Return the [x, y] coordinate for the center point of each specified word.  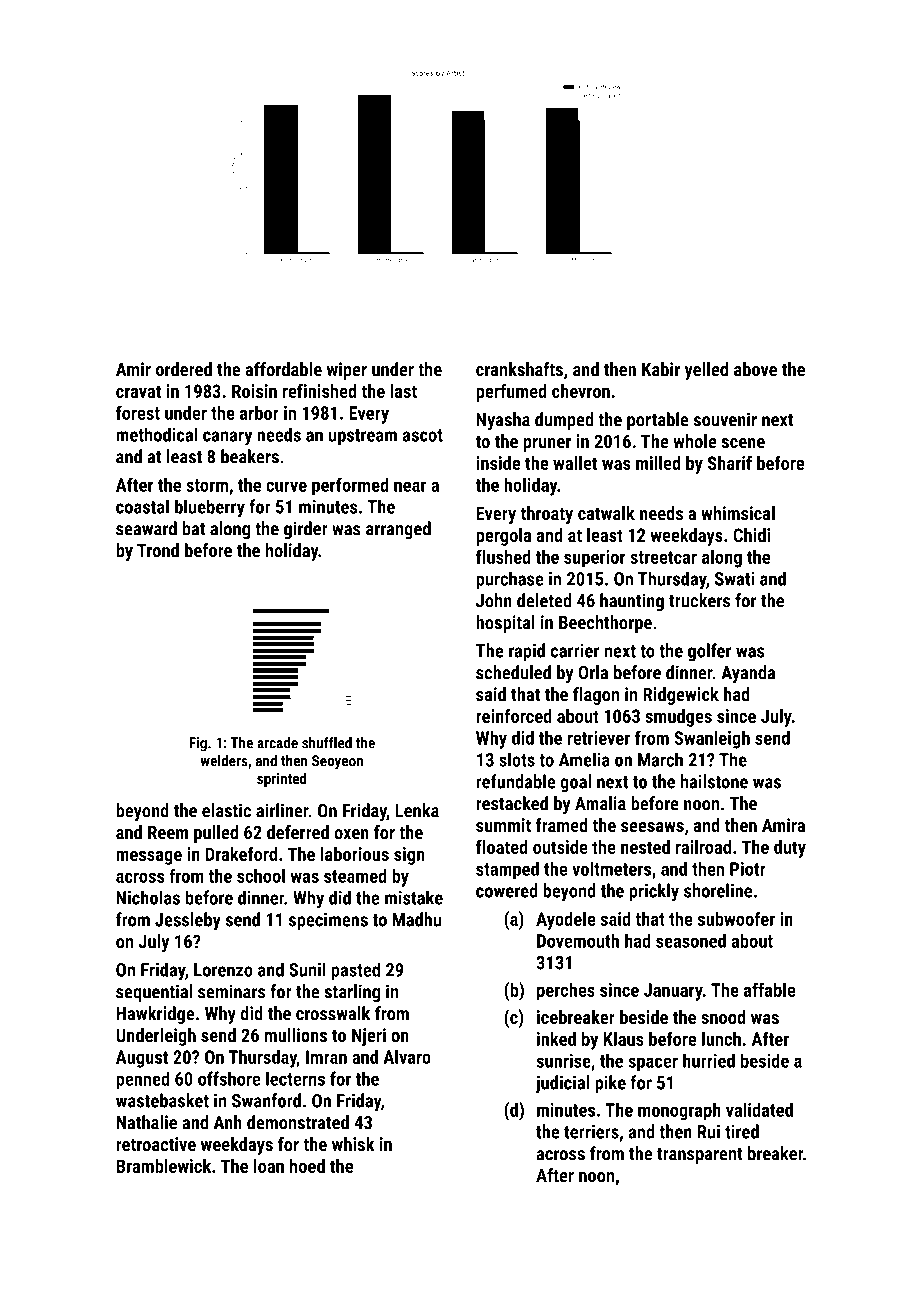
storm [207, 485]
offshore [229, 1078]
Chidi [751, 535]
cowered [507, 890]
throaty [547, 515]
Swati [734, 579]
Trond [158, 550]
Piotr [748, 869]
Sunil [307, 969]
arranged [398, 530]
